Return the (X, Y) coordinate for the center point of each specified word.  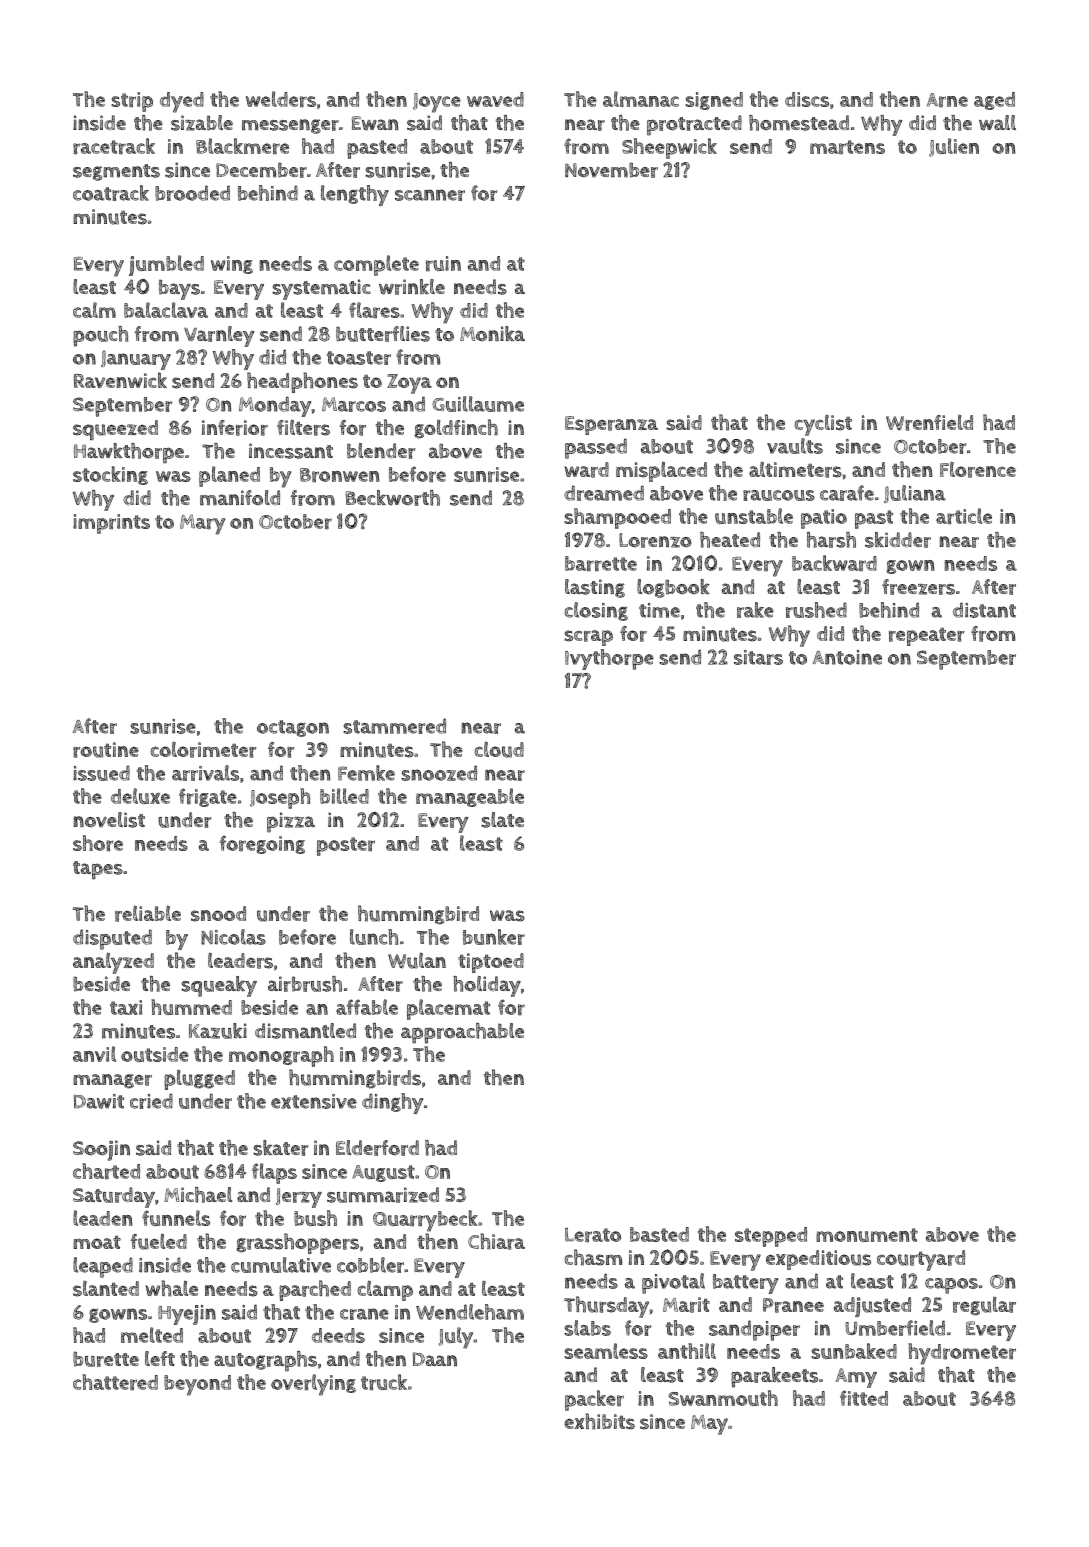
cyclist (823, 425)
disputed (112, 939)
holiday (487, 986)
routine (106, 750)
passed (596, 448)
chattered (115, 1382)
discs (807, 99)
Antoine (847, 657)
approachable (462, 1033)
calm (94, 310)
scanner (430, 195)
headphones (302, 382)
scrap (588, 638)
